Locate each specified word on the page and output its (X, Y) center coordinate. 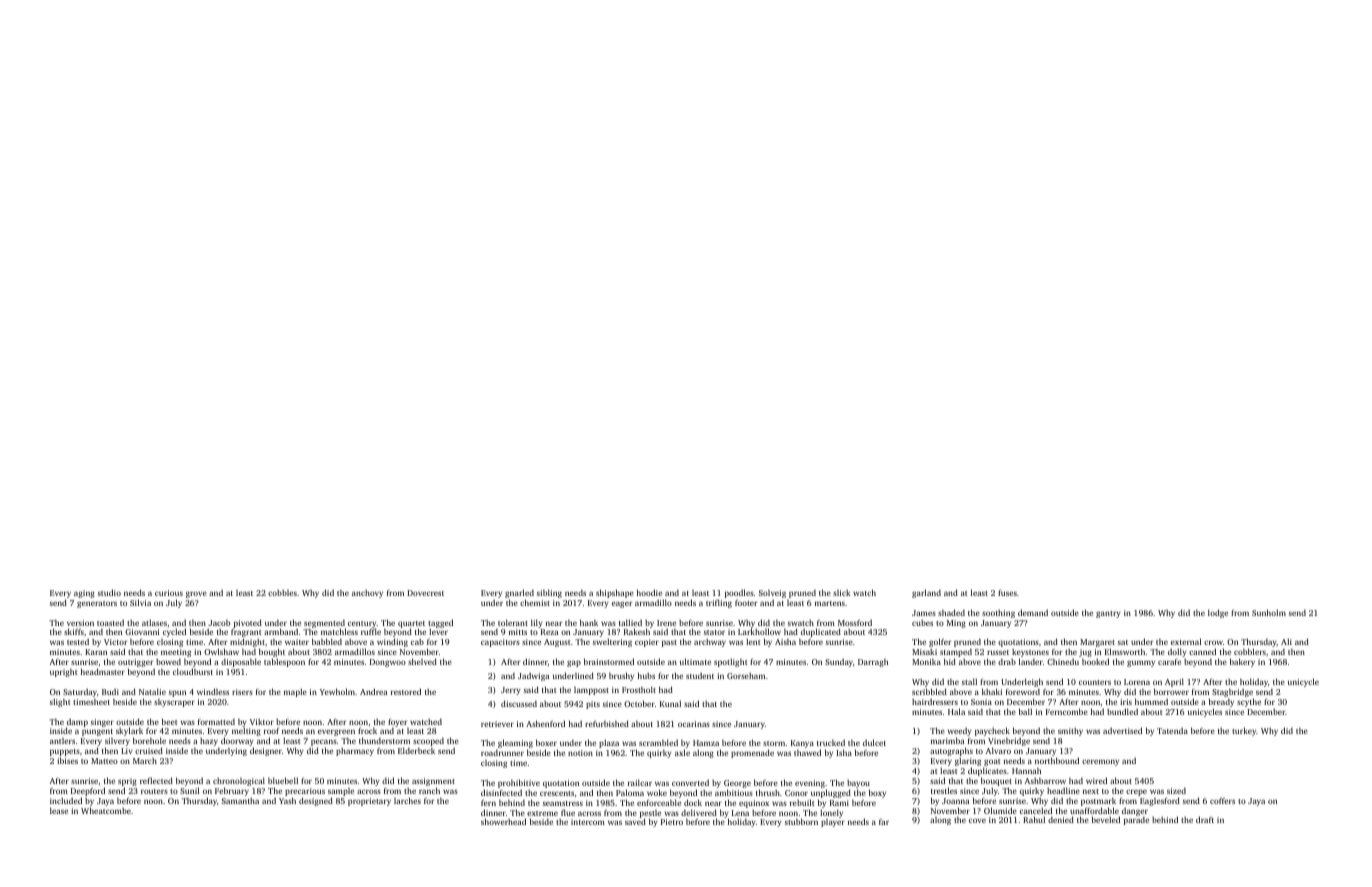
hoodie (649, 592)
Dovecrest (425, 593)
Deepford (88, 791)
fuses (1007, 592)
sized (1176, 791)
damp (77, 723)
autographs (951, 751)
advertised (1122, 730)
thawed (807, 753)
